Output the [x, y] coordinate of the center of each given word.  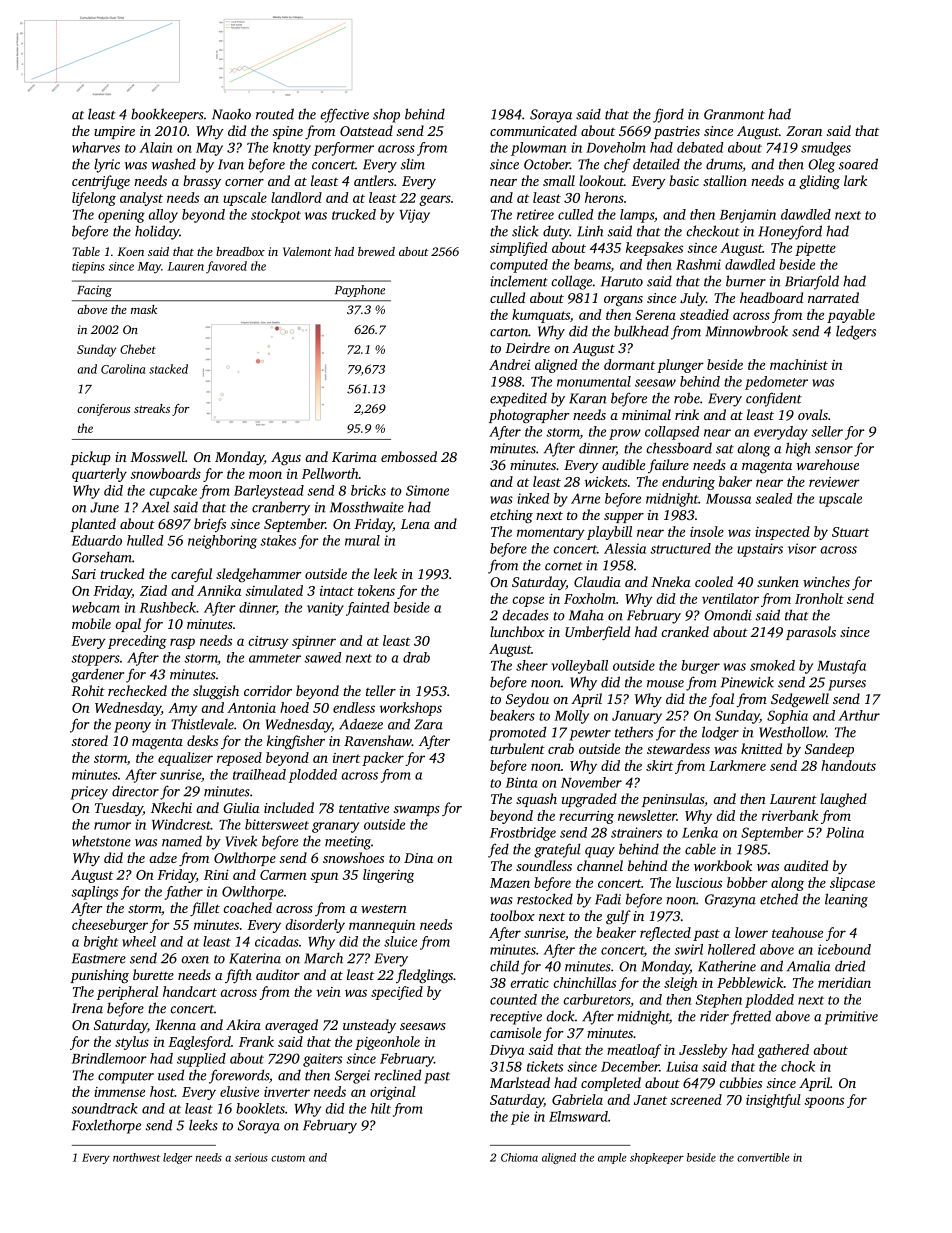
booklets [260, 1108]
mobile [91, 623]
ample [612, 1158]
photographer [529, 416]
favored [226, 267]
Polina [845, 832]
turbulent [517, 748]
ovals [813, 414]
